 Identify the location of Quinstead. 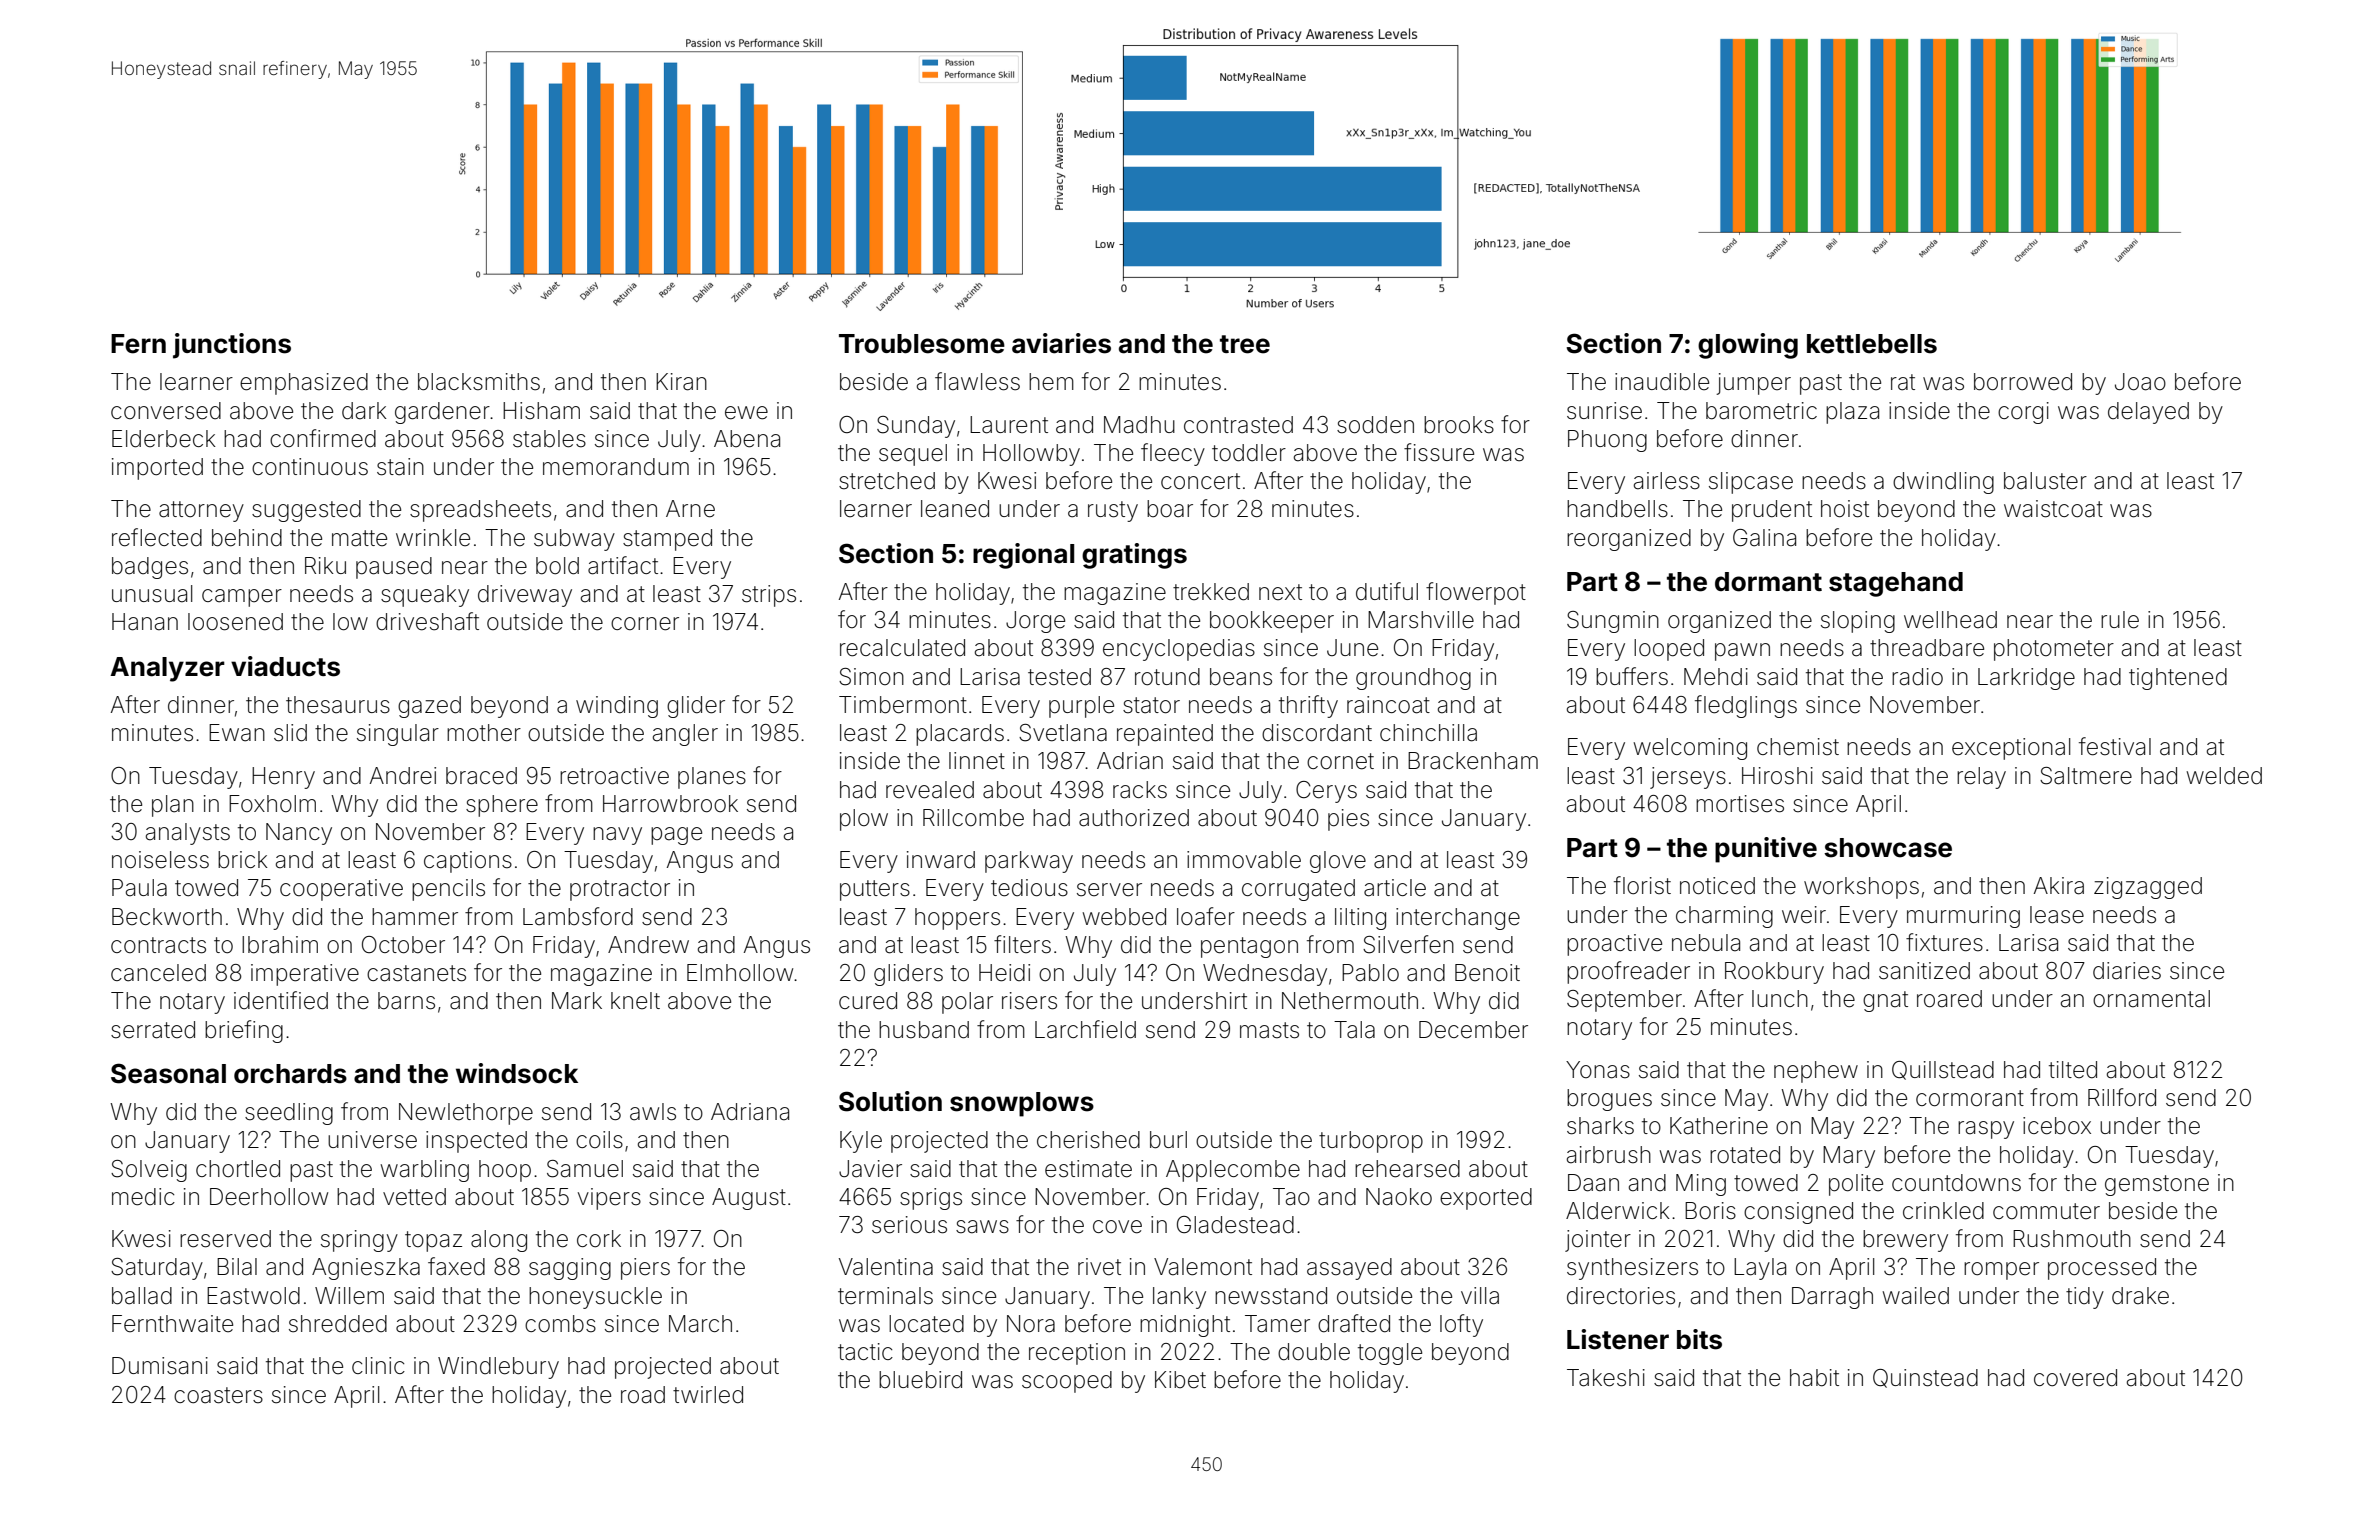
(1925, 1378).
